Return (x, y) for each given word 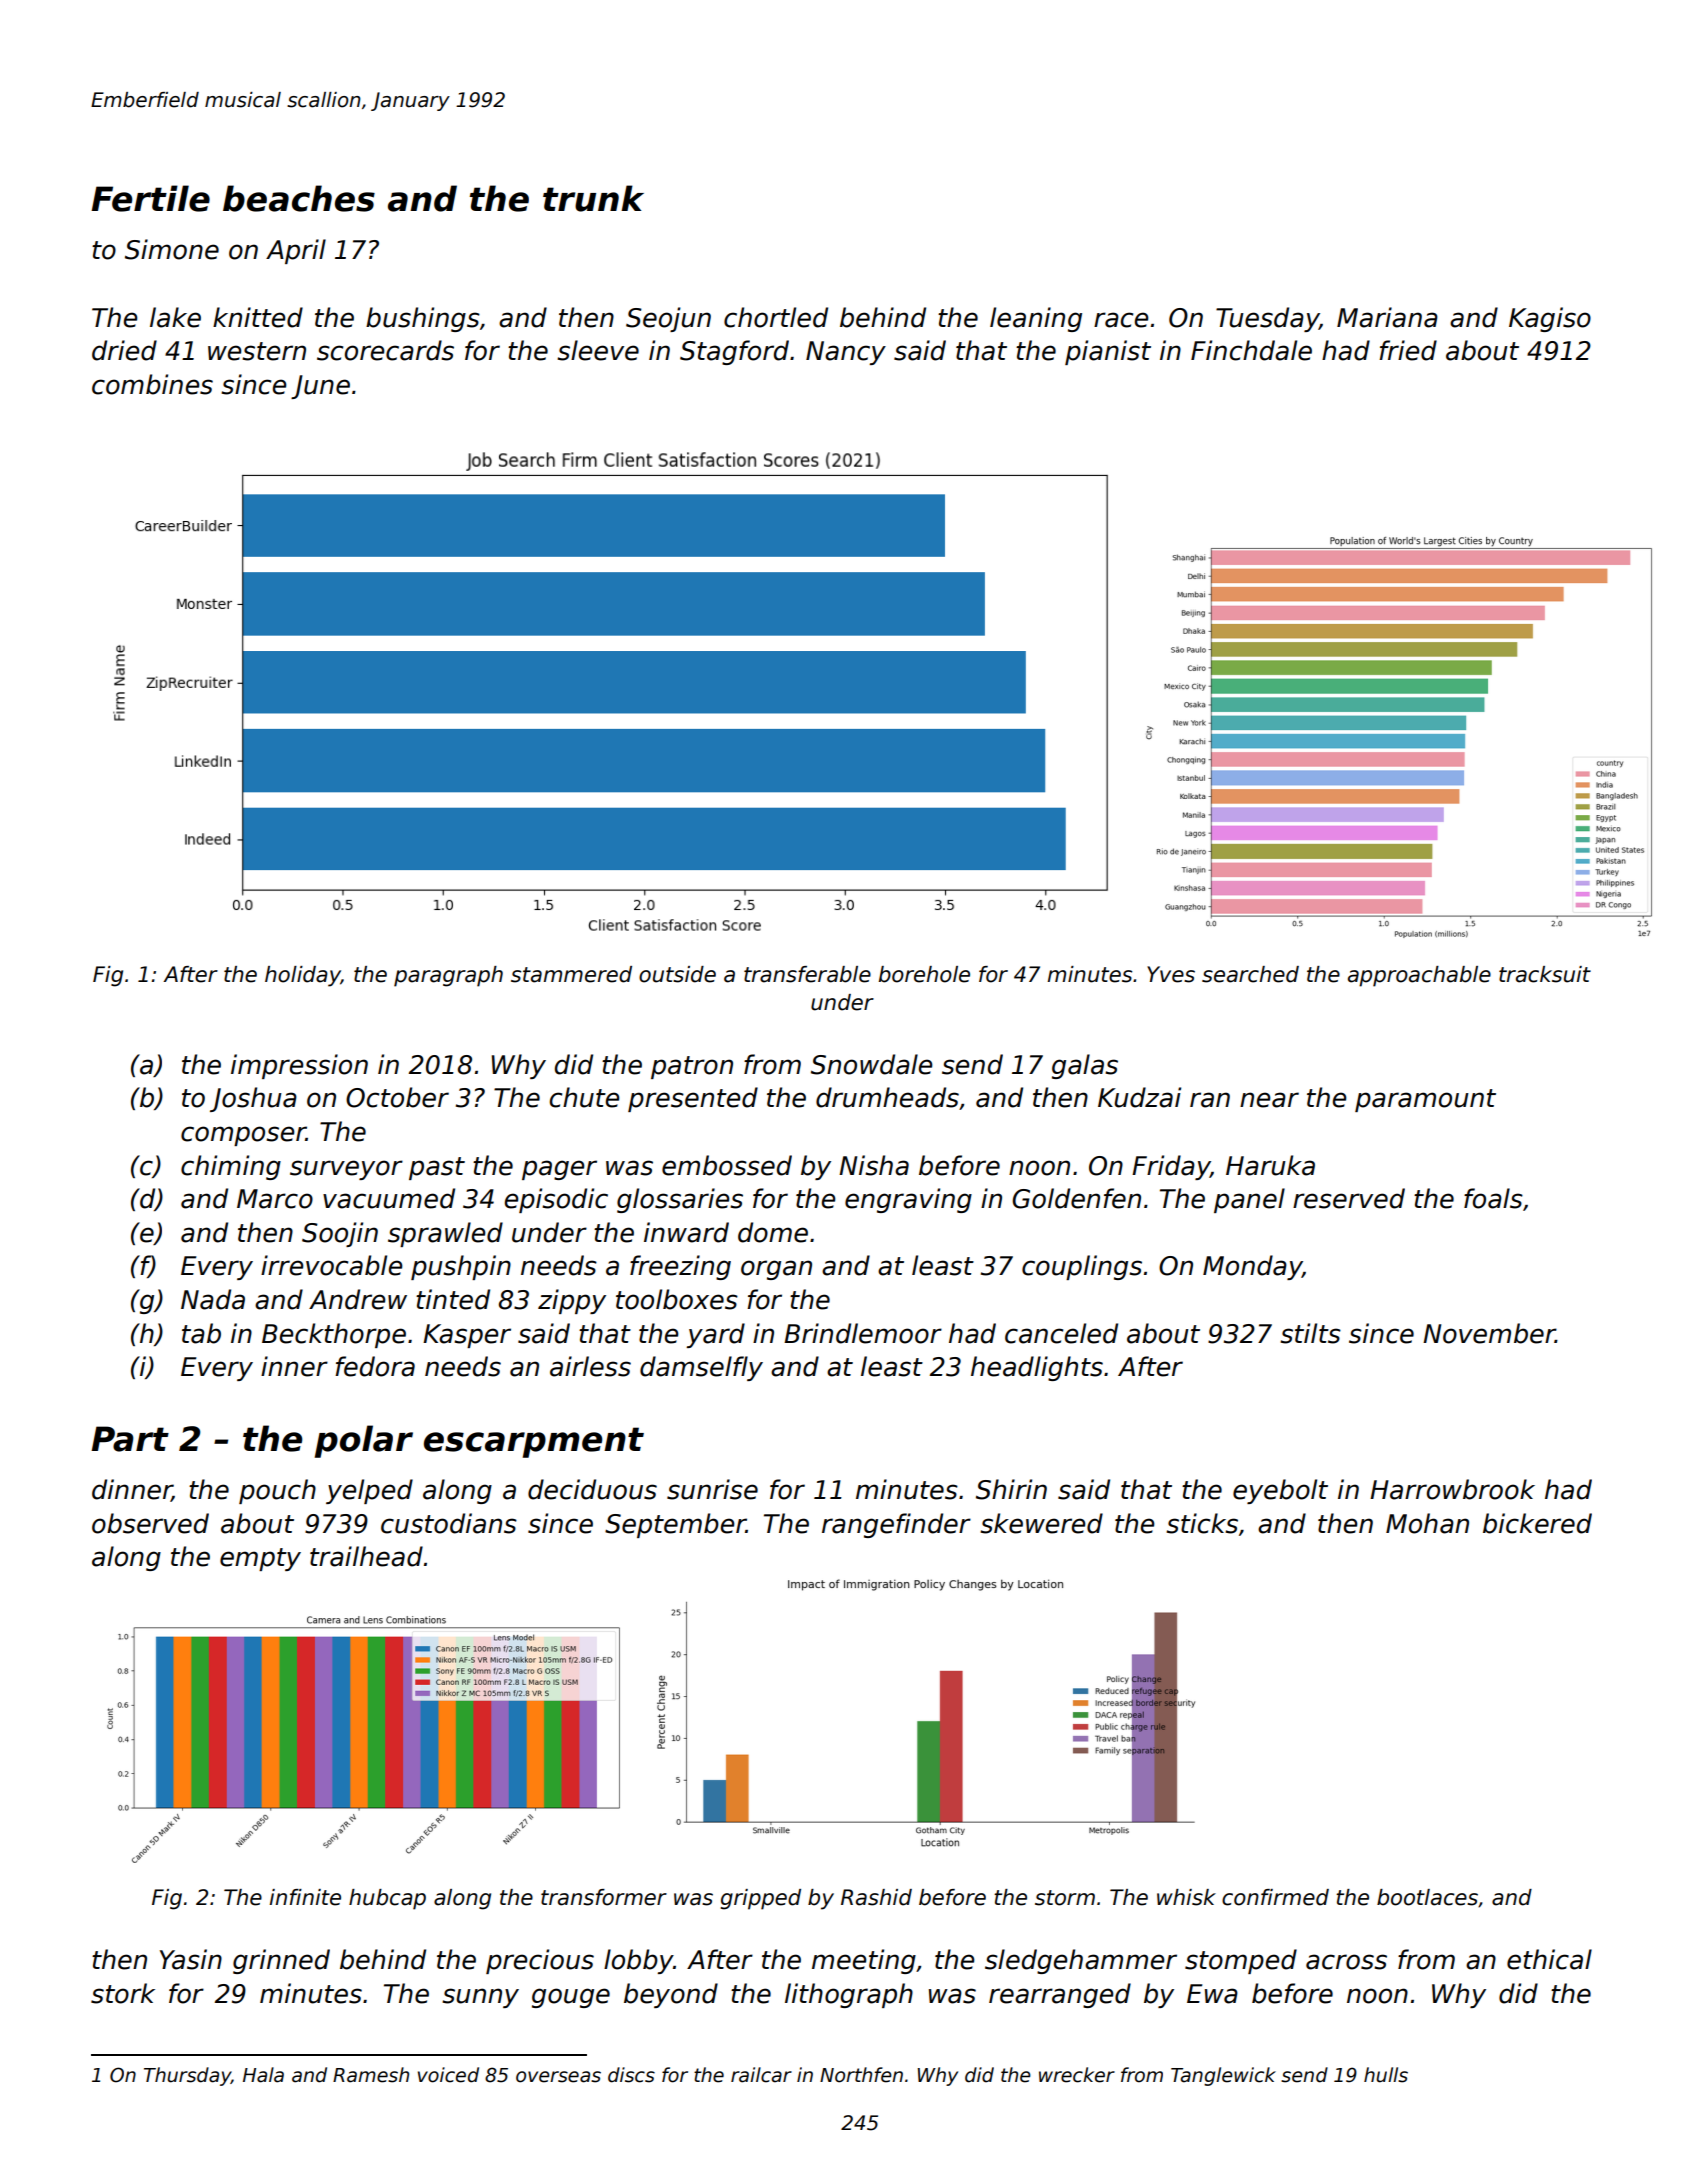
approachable (1419, 976)
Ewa (1212, 1994)
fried (1408, 350)
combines (152, 384)
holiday (303, 976)
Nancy (846, 353)
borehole (924, 974)
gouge (571, 1998)
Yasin (191, 1959)
